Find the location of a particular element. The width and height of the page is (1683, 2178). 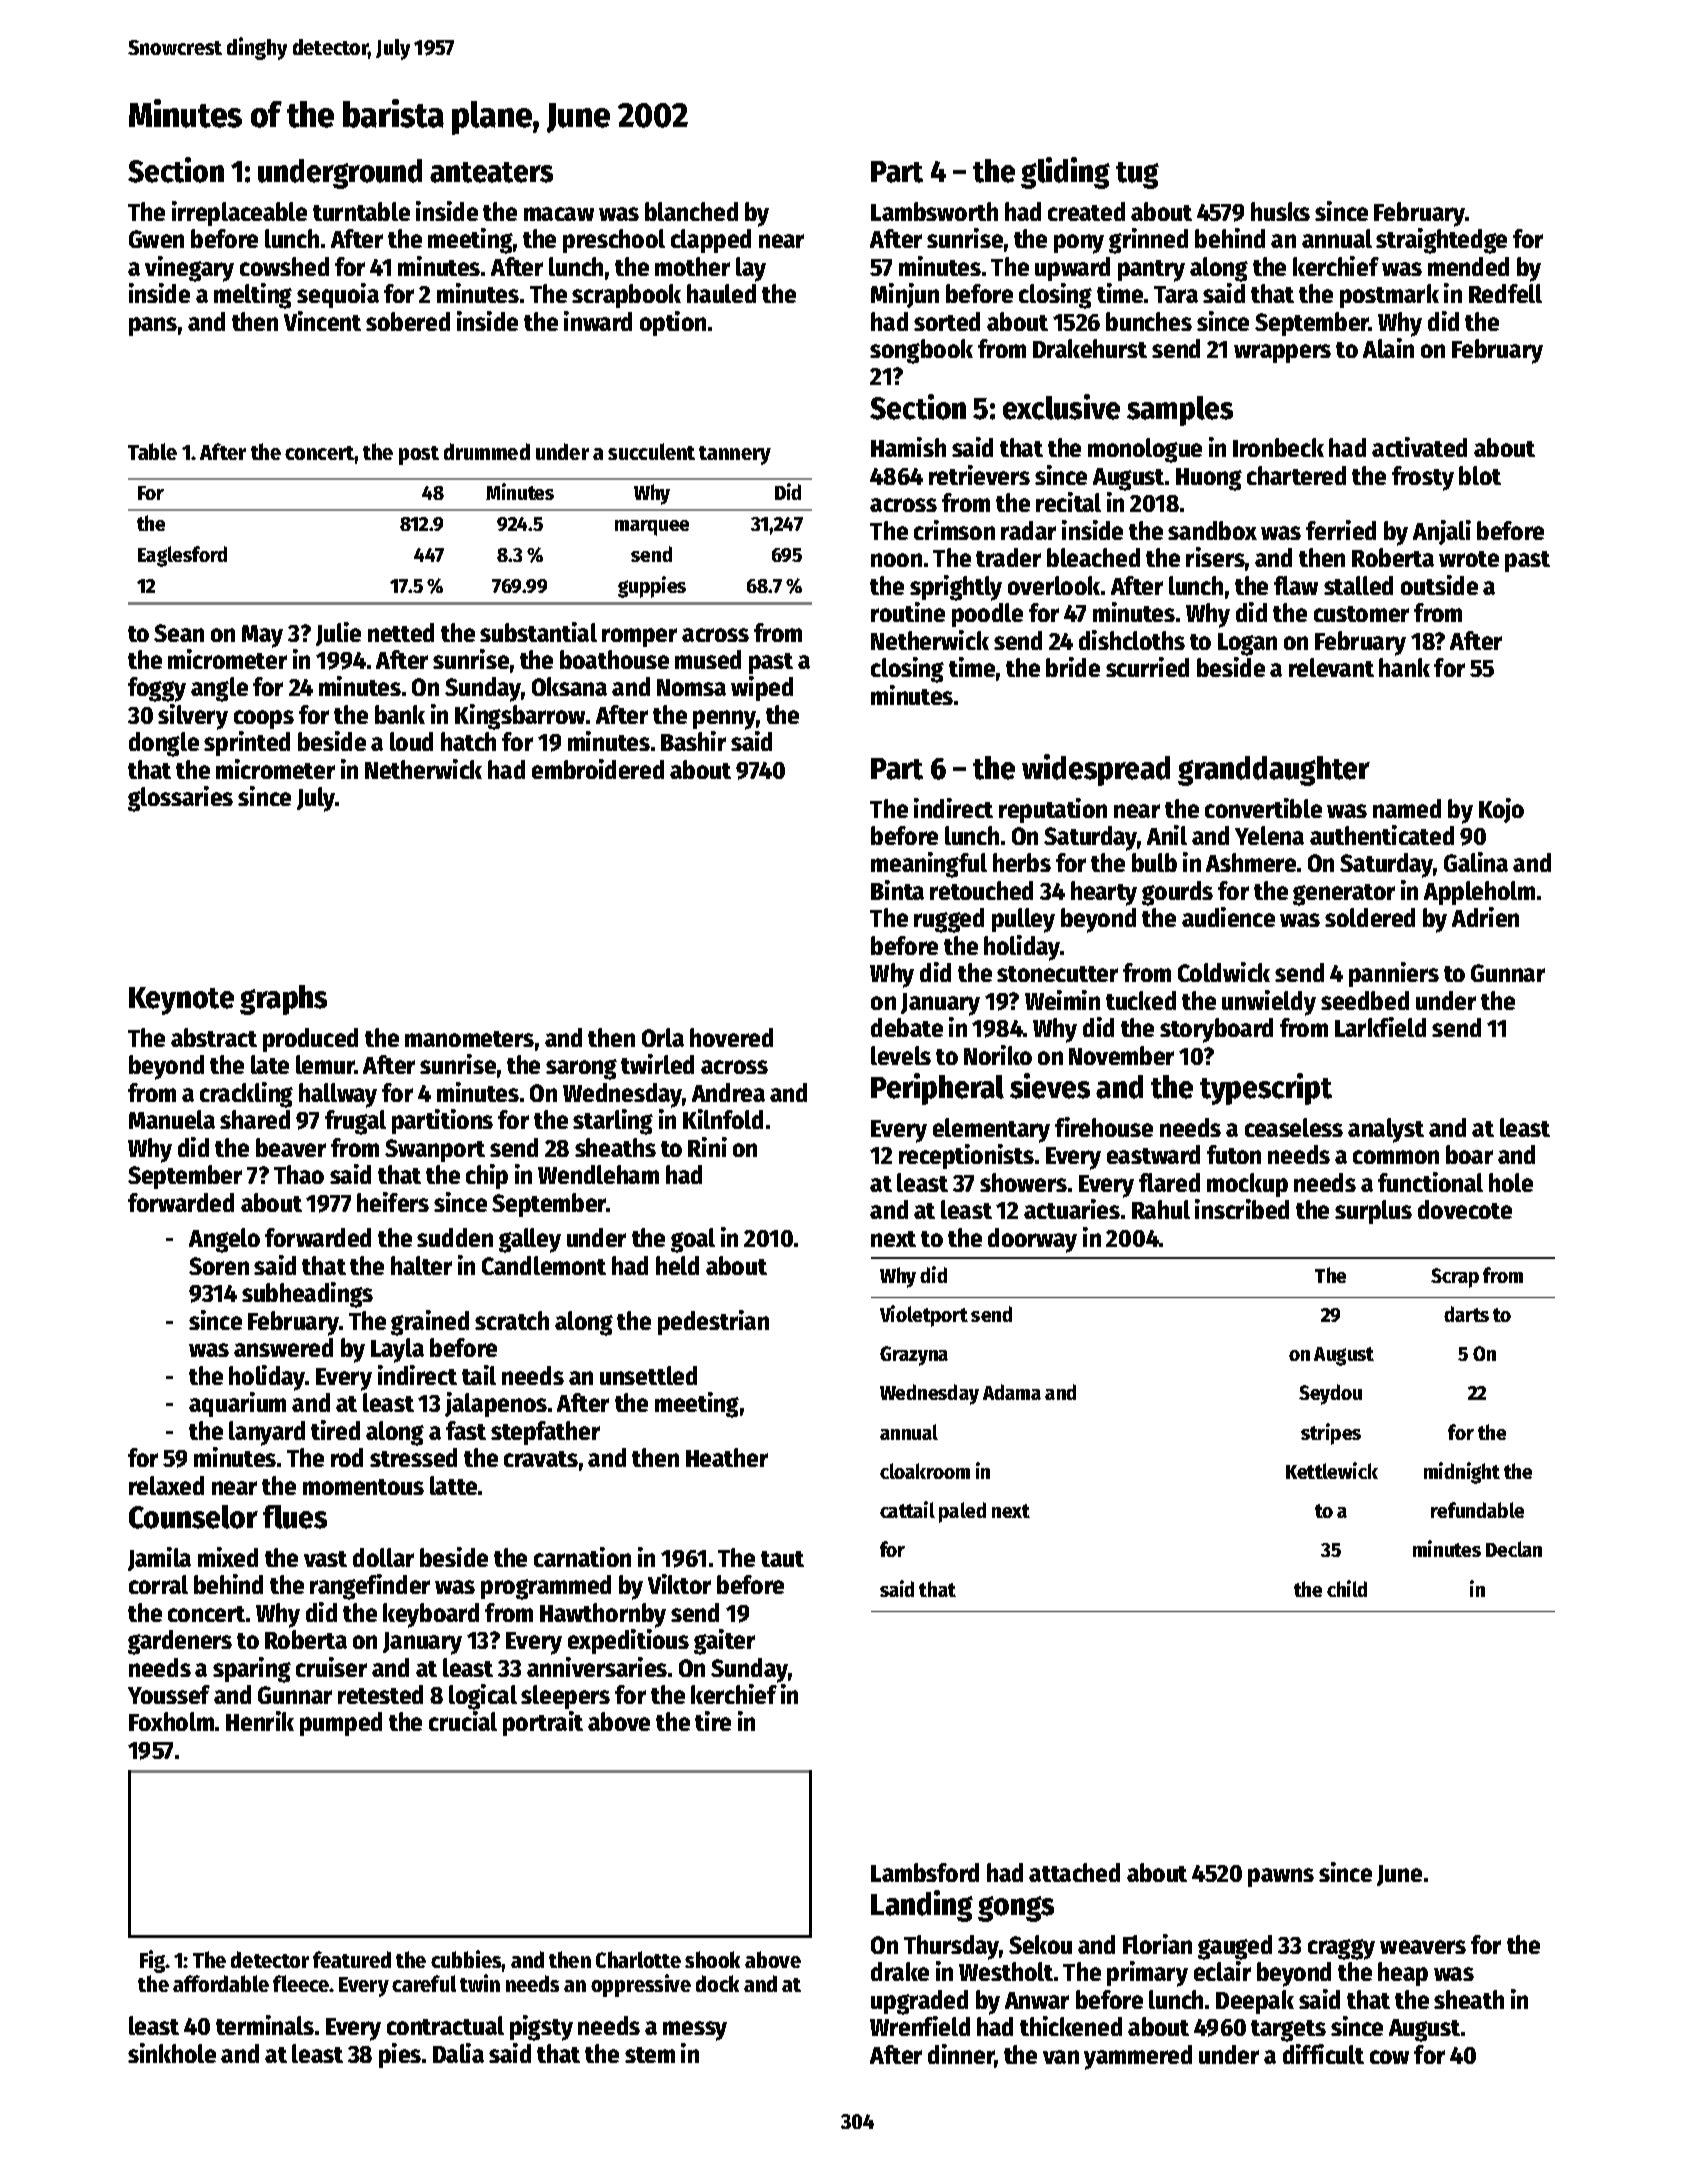

blot is located at coordinates (1480, 475).
